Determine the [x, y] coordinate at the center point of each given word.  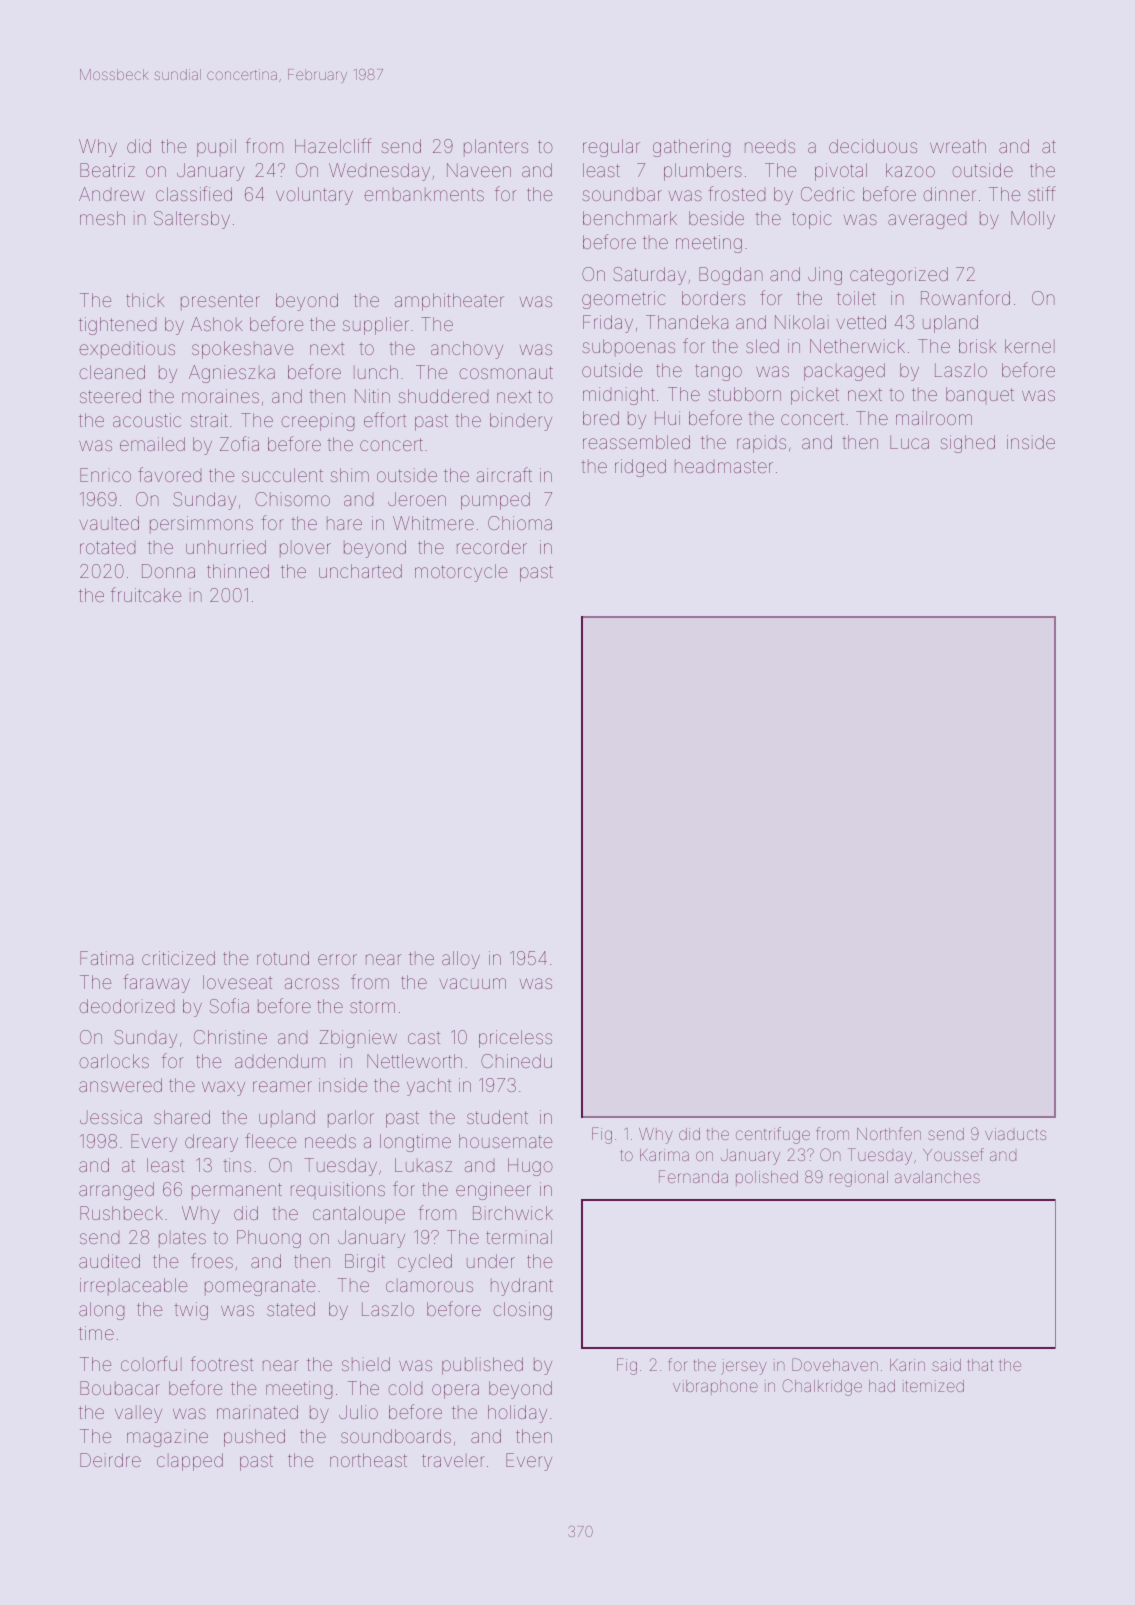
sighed [968, 444]
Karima [664, 1155]
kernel [1030, 346]
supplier [376, 326]
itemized [933, 1386]
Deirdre [110, 1460]
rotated [107, 547]
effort [385, 419]
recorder [492, 547]
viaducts [1015, 1134]
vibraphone [715, 1387]
